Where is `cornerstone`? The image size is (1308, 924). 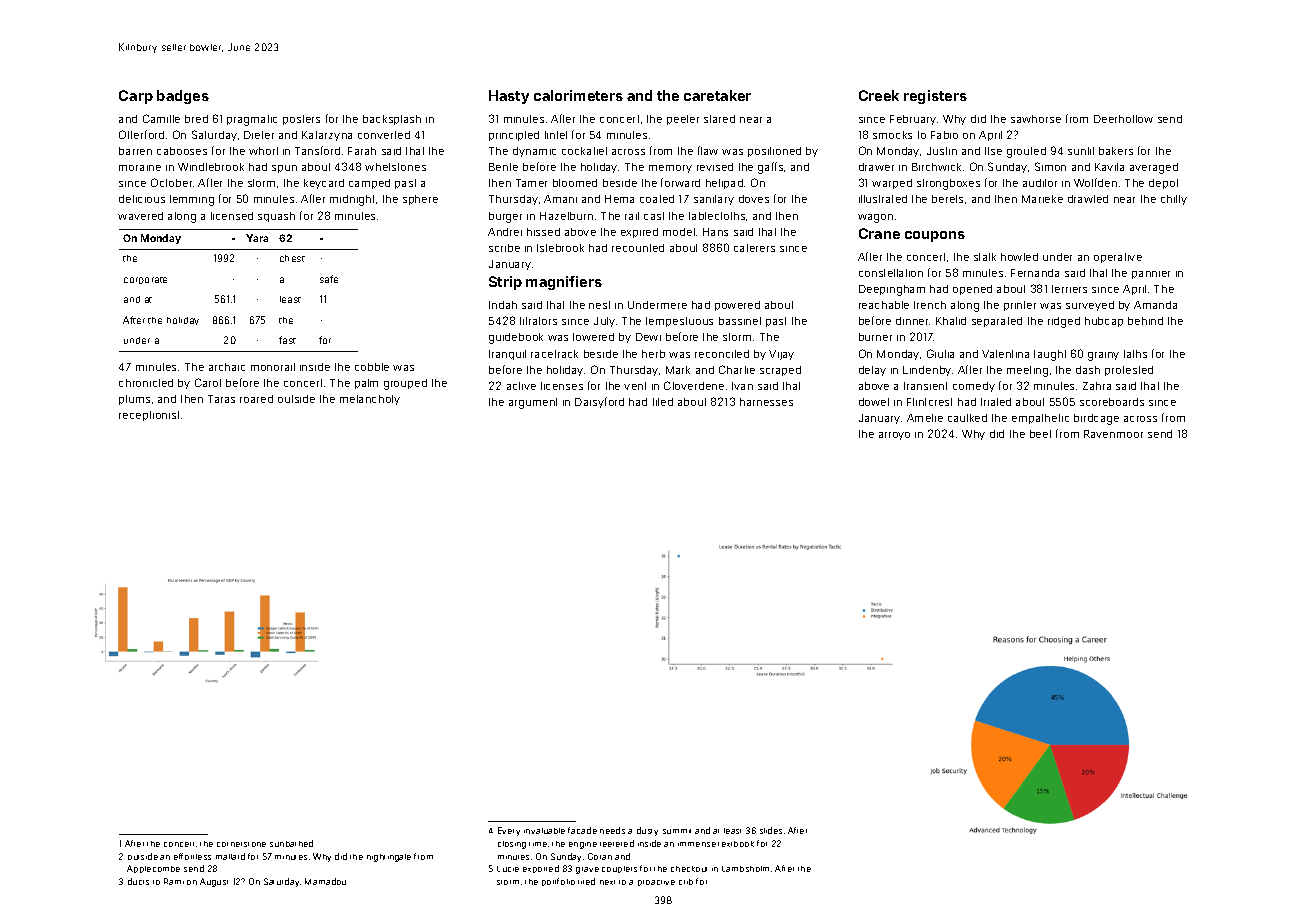 cornerstone is located at coordinates (241, 844).
